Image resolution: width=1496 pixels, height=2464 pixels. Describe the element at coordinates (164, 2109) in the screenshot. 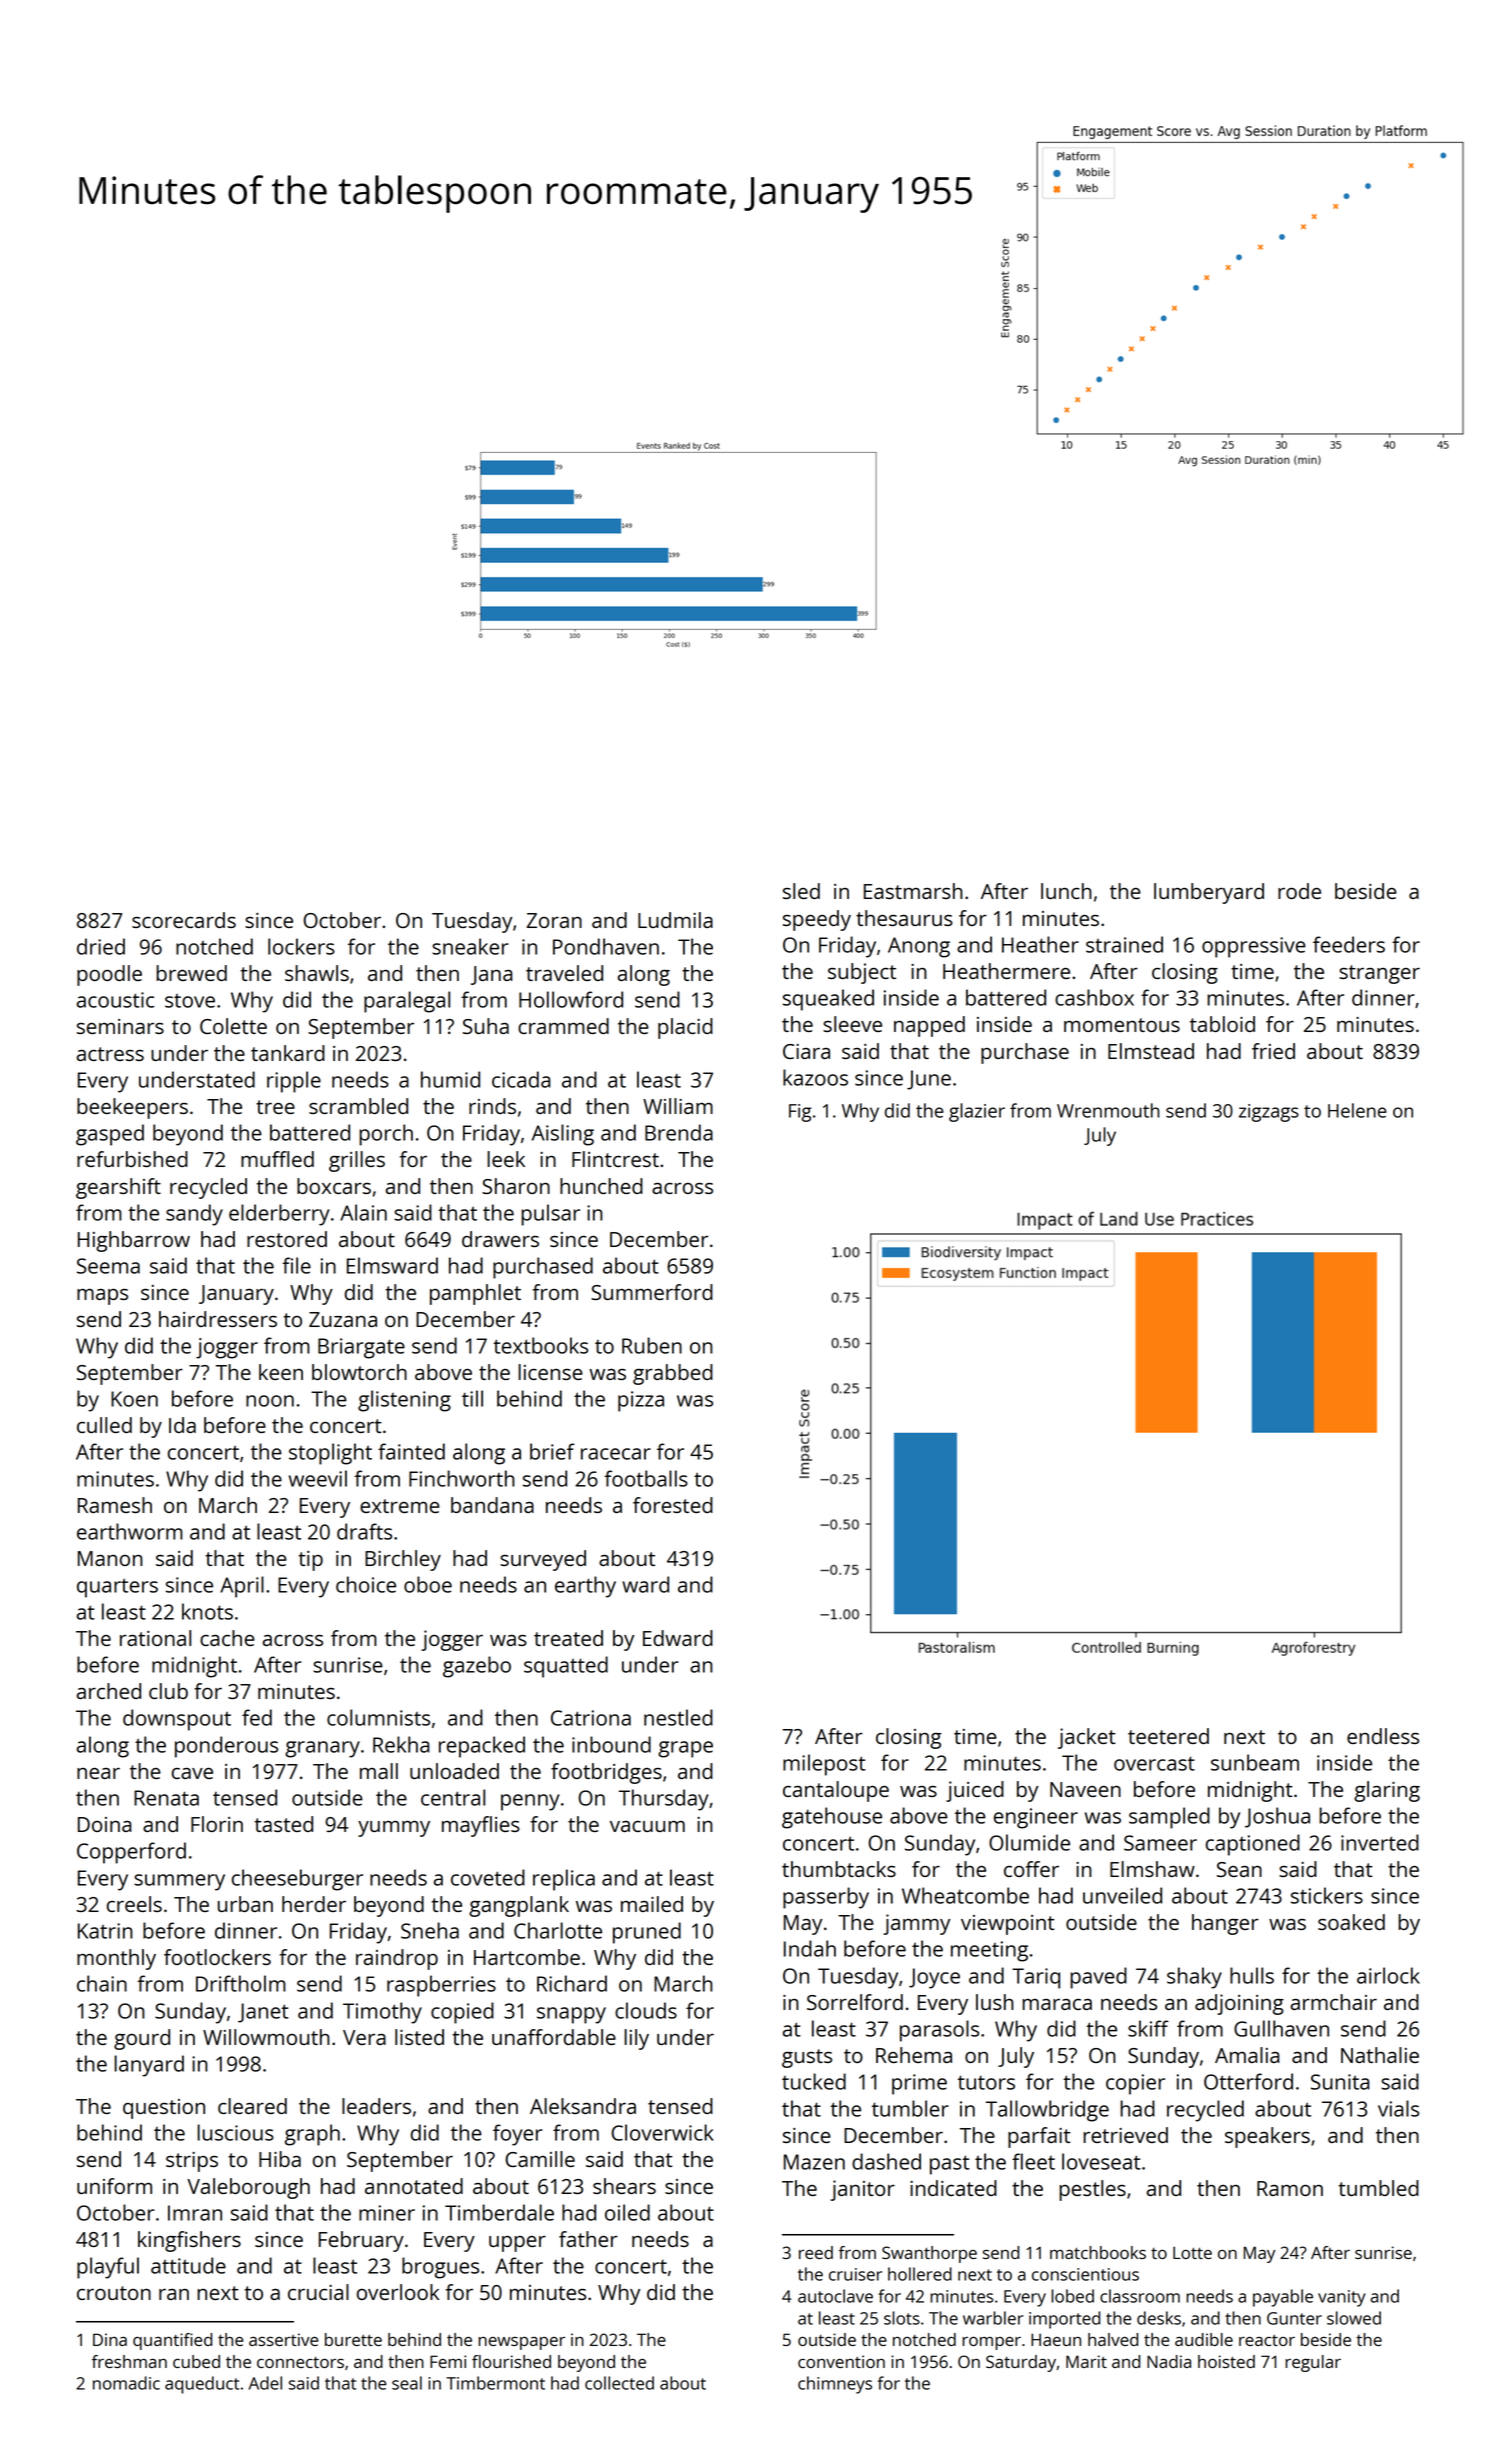

I see `question` at that location.
